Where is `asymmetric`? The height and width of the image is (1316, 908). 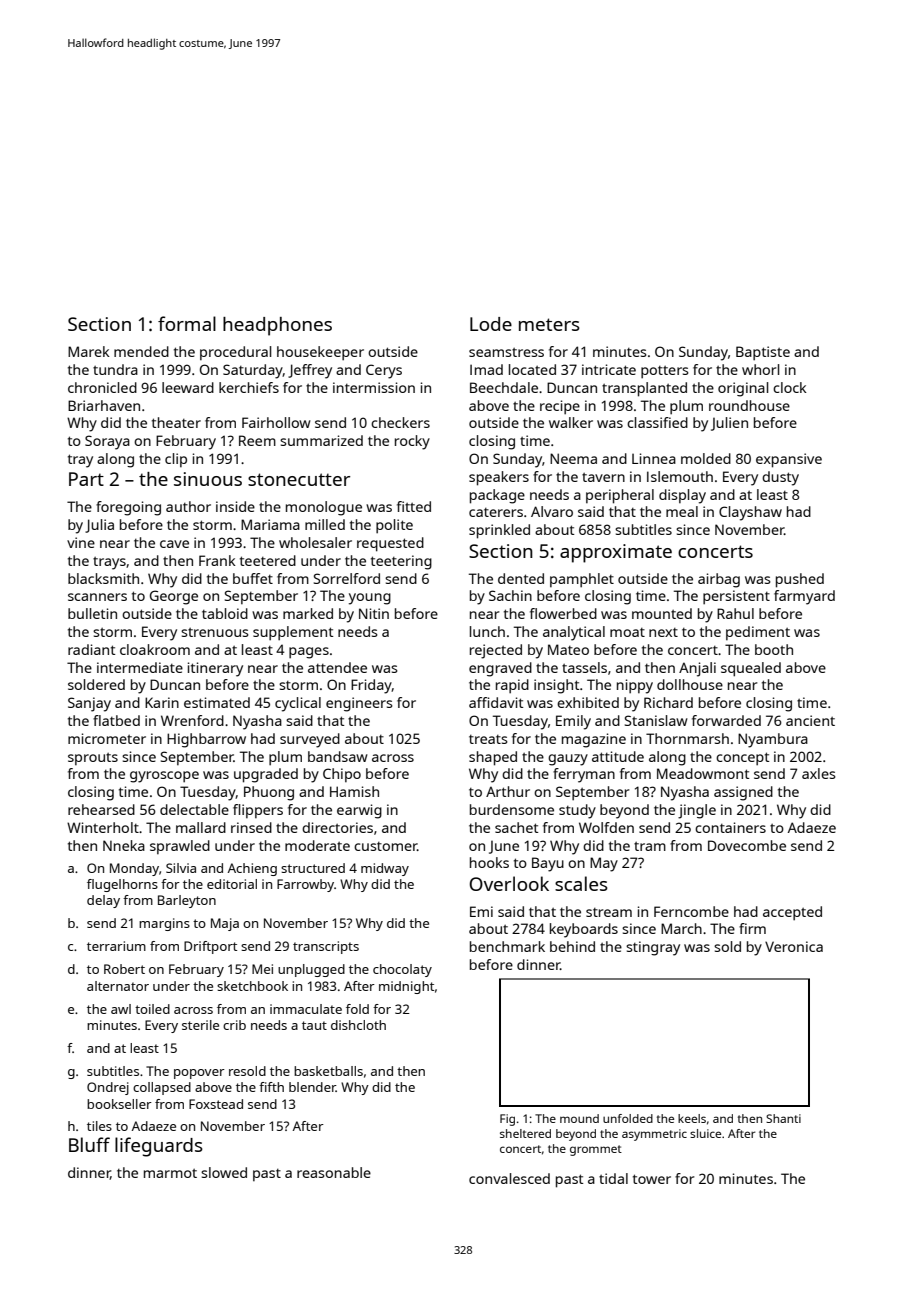
asymmetric is located at coordinates (654, 1135).
